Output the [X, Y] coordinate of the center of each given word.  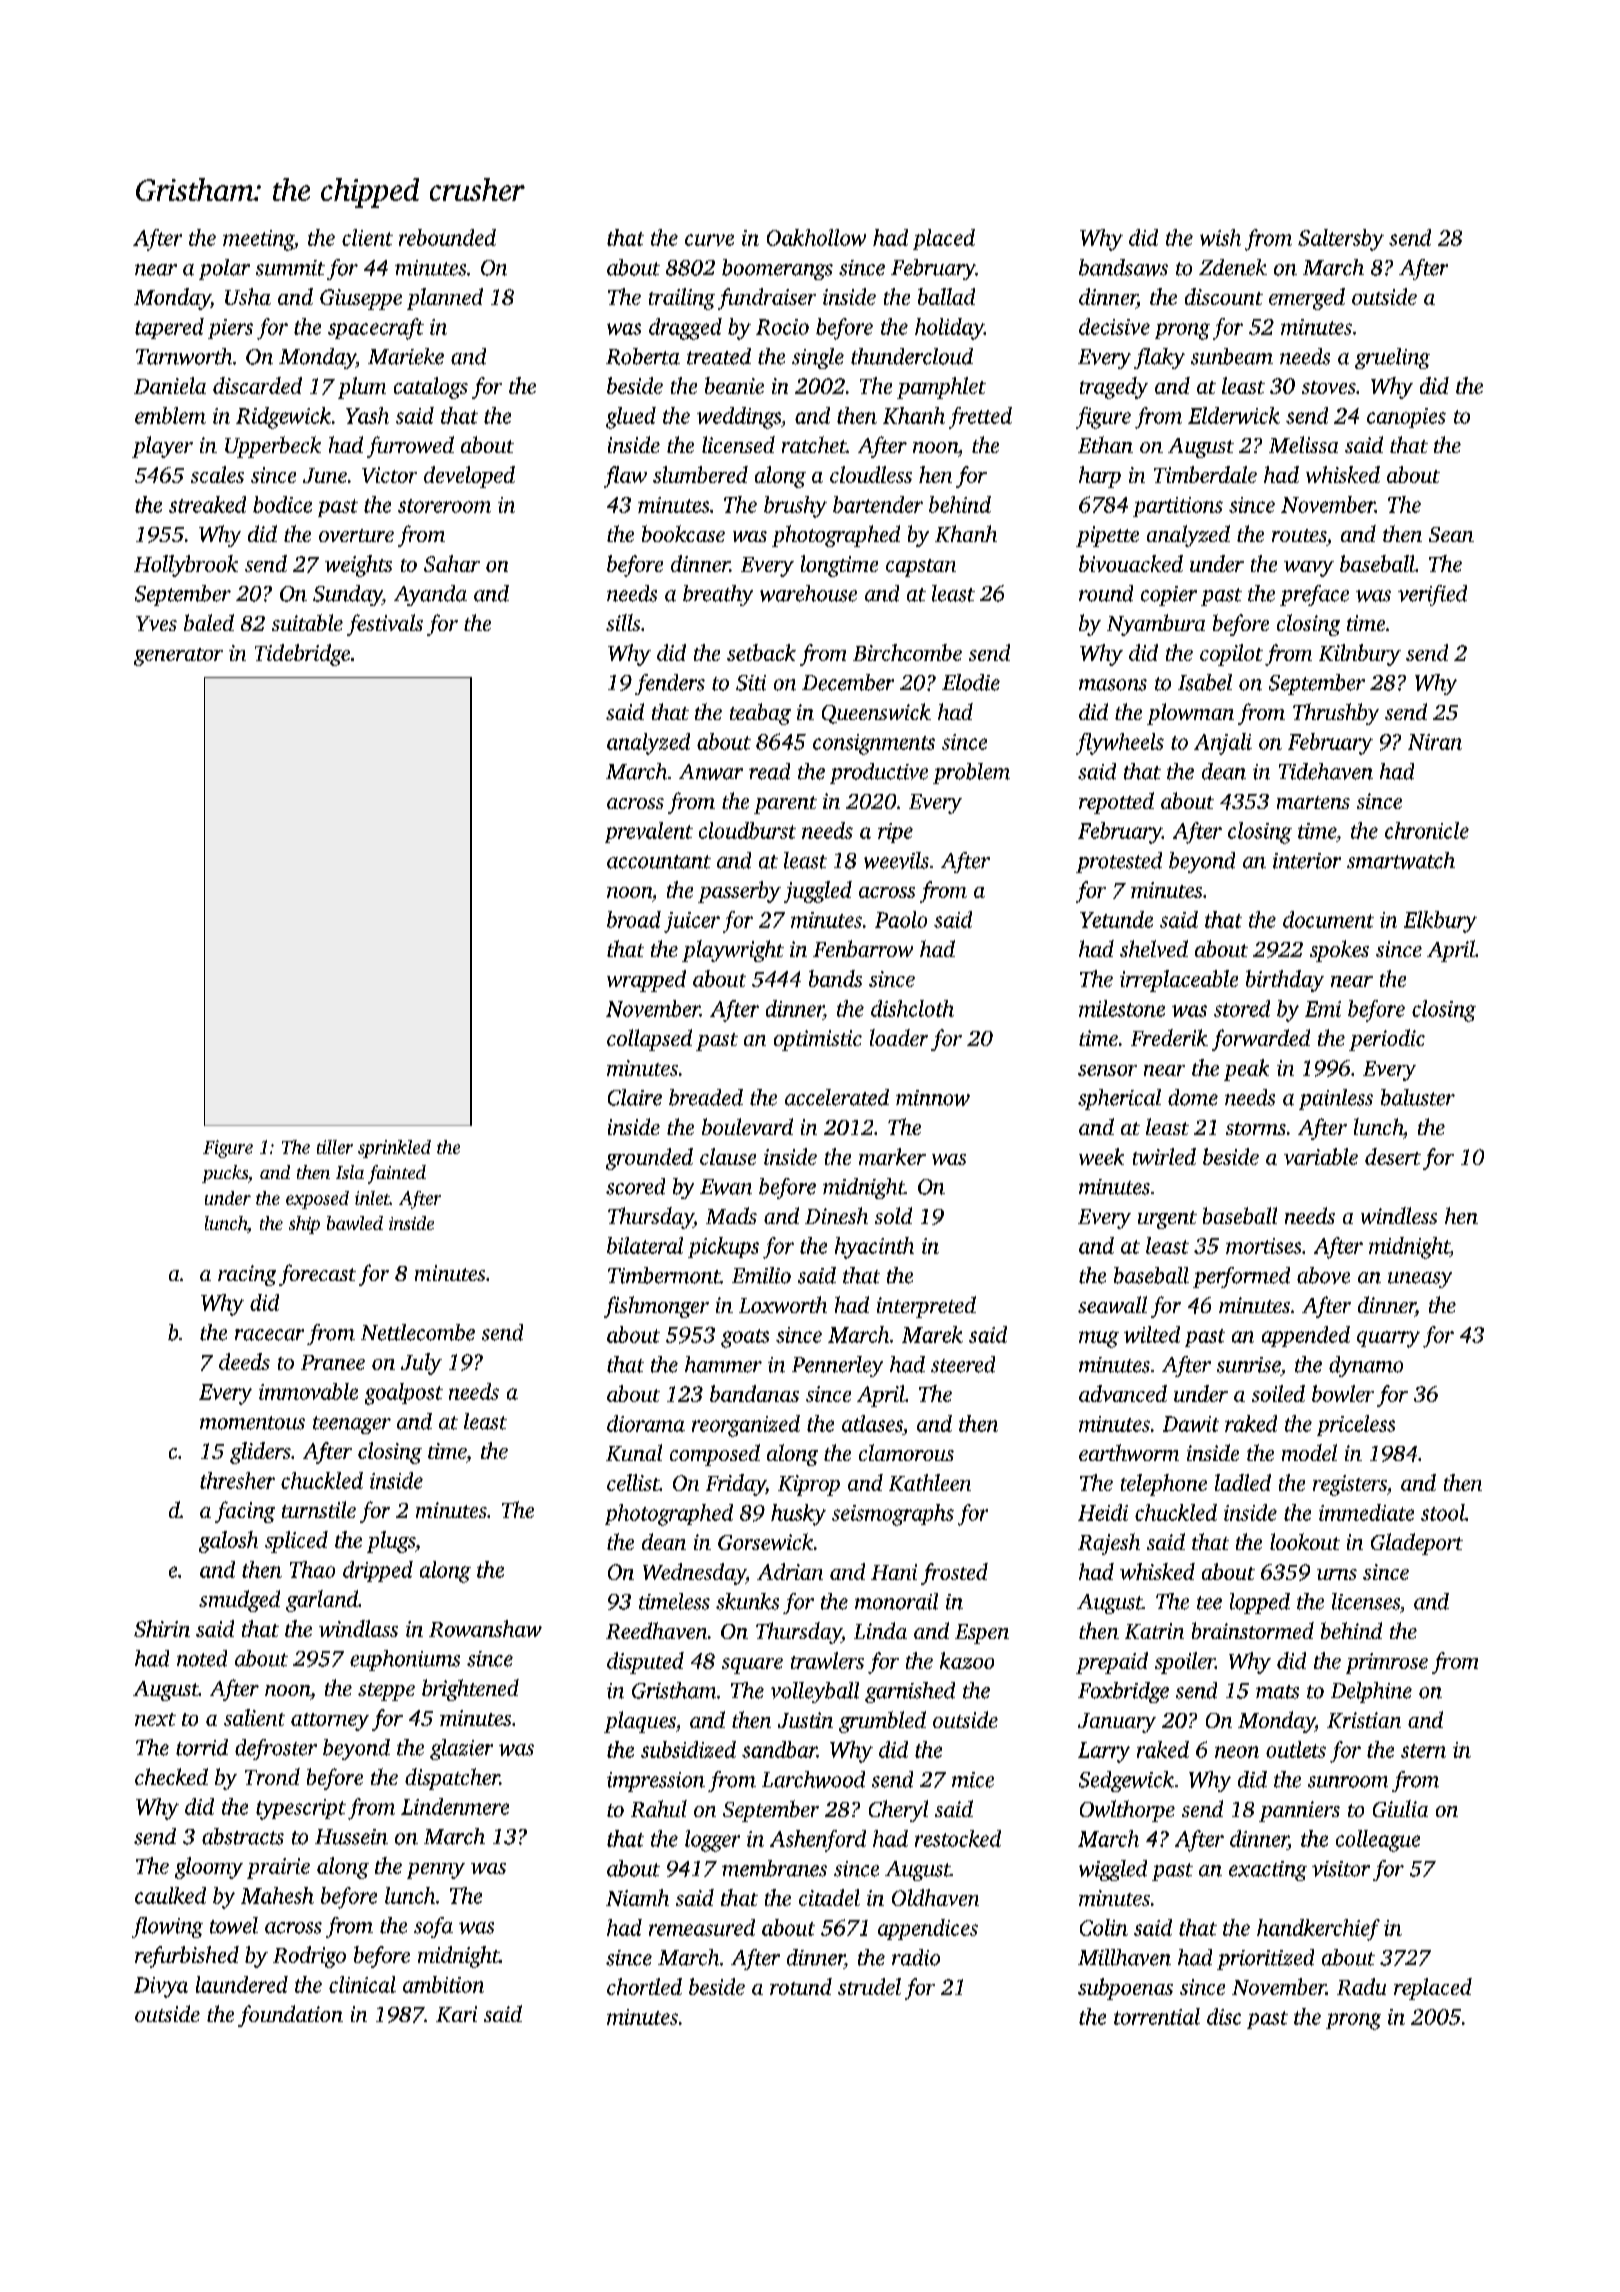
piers [230, 329]
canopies [1406, 418]
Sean [1451, 534]
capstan [921, 568]
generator [178, 657]
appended [1306, 1336]
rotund [801, 1986]
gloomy [209, 1868]
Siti [751, 683]
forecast [317, 1275]
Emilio [761, 1275]
